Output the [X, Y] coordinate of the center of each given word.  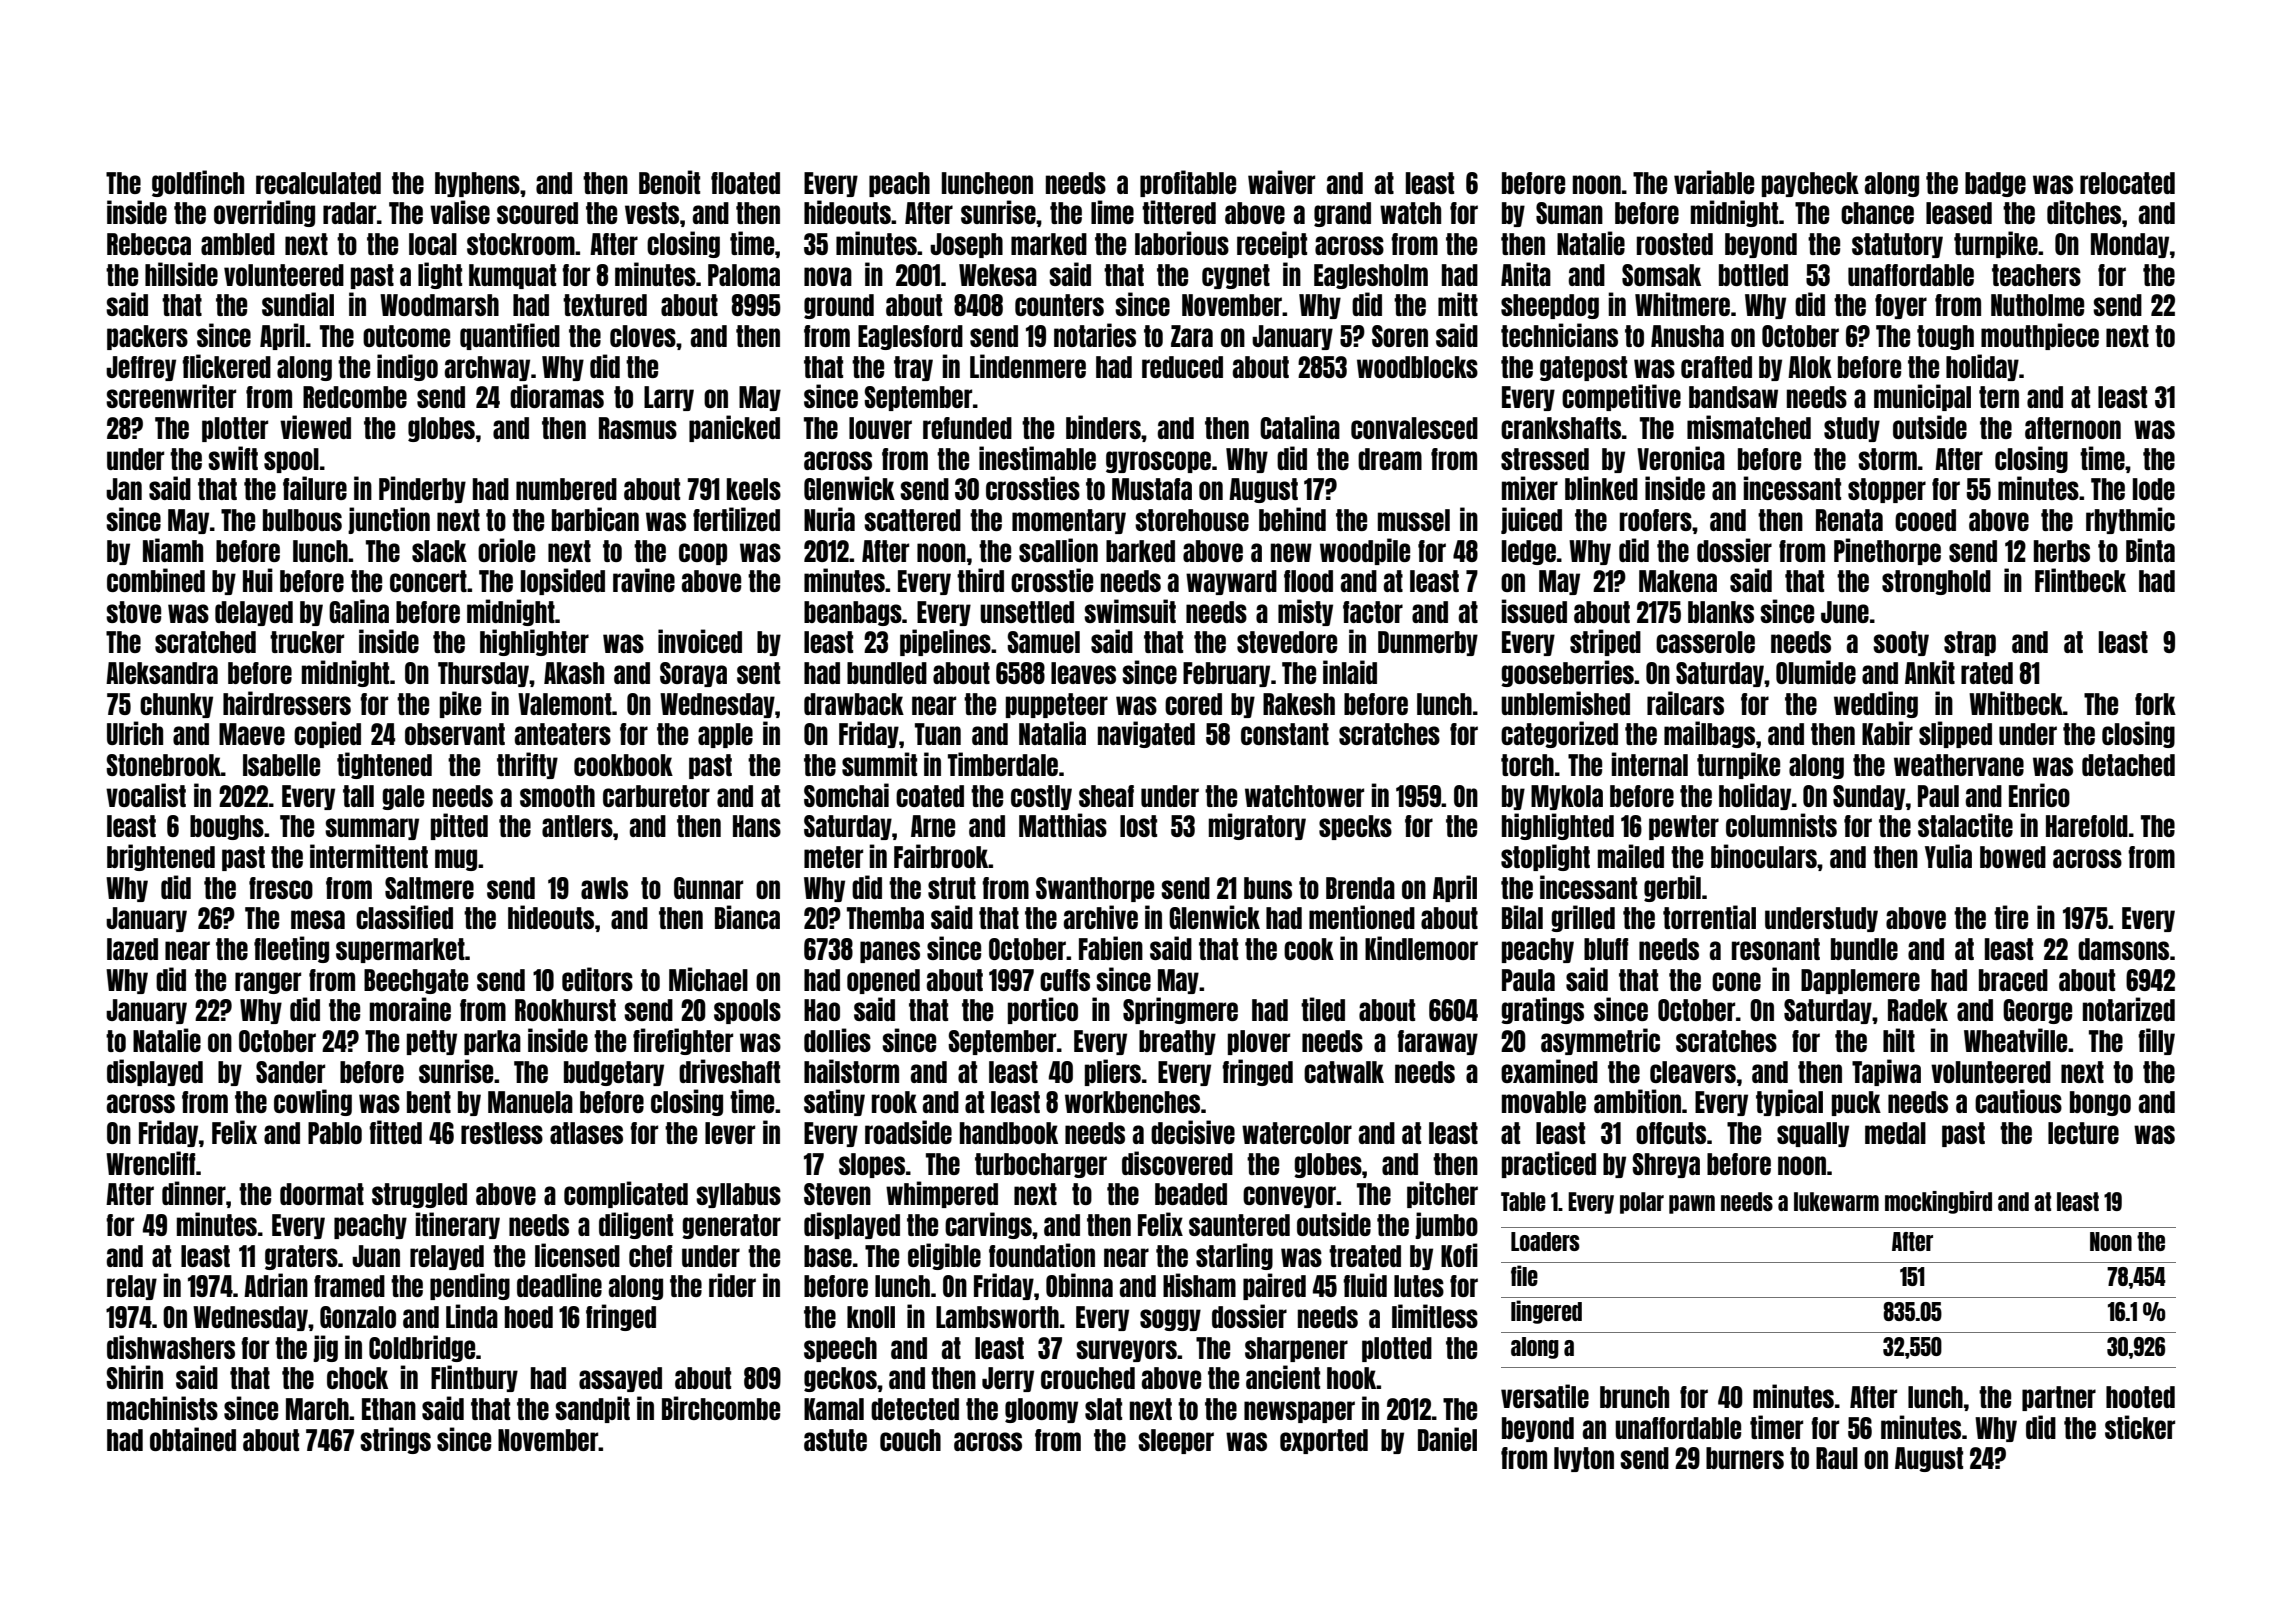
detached [2128, 765]
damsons [2123, 949]
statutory [1897, 245]
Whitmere [1682, 304]
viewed [315, 427]
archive [1101, 917]
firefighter [683, 1041]
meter [833, 857]
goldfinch [198, 183]
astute [835, 1440]
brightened [161, 857]
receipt [1272, 244]
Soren [1400, 336]
